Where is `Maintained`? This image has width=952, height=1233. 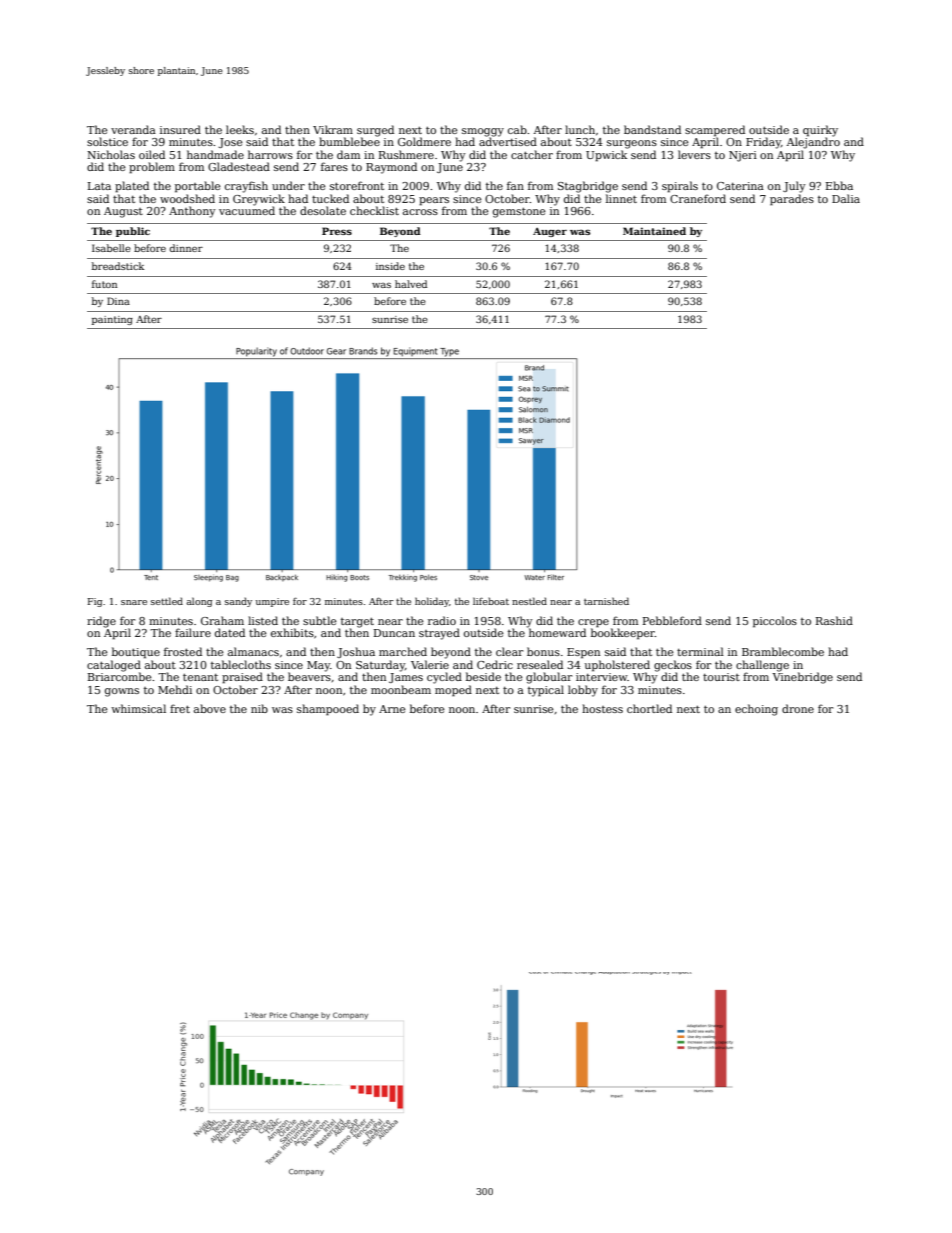 Maintained is located at coordinates (654, 231).
